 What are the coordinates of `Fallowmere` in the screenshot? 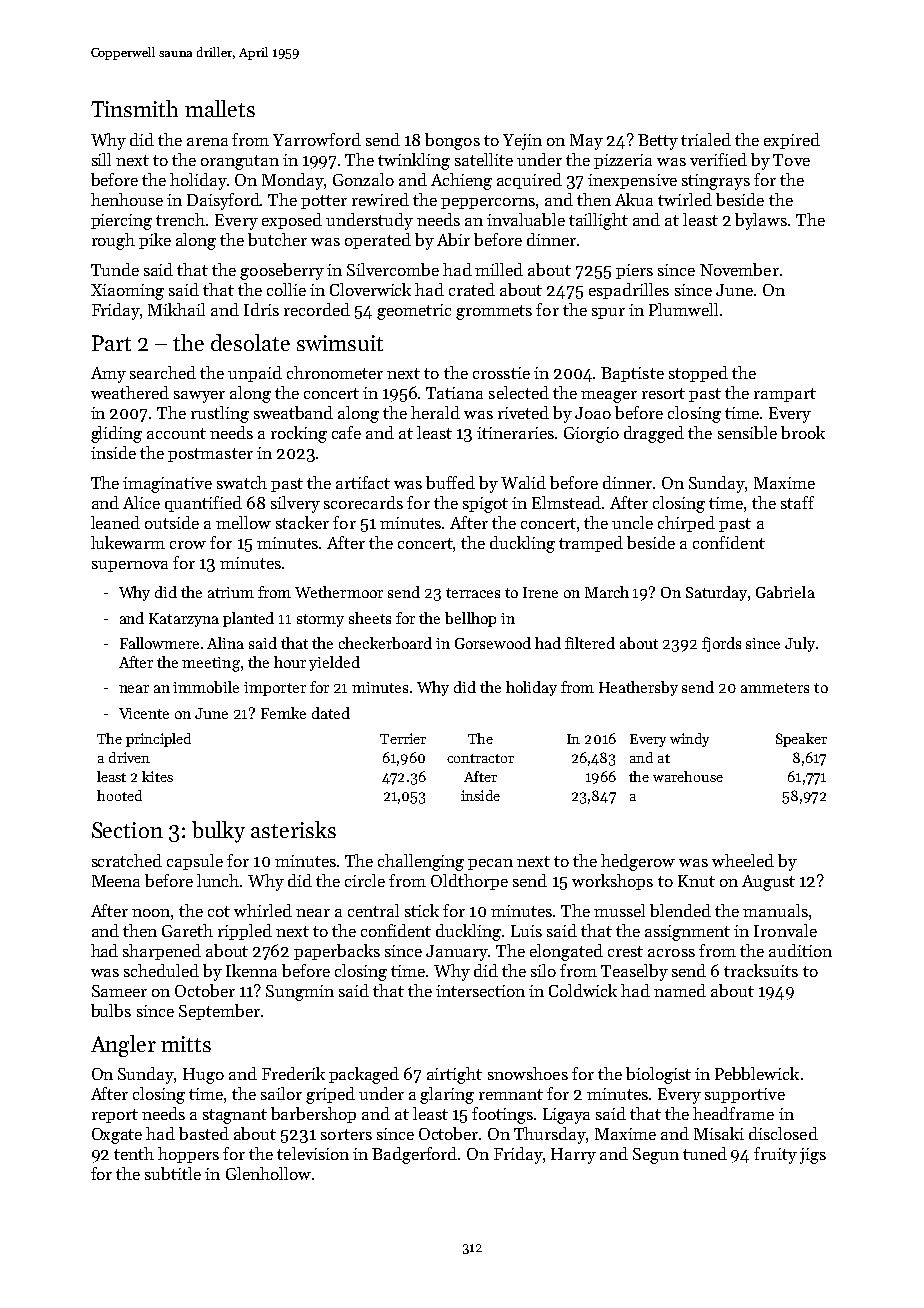 It's located at (159, 643).
